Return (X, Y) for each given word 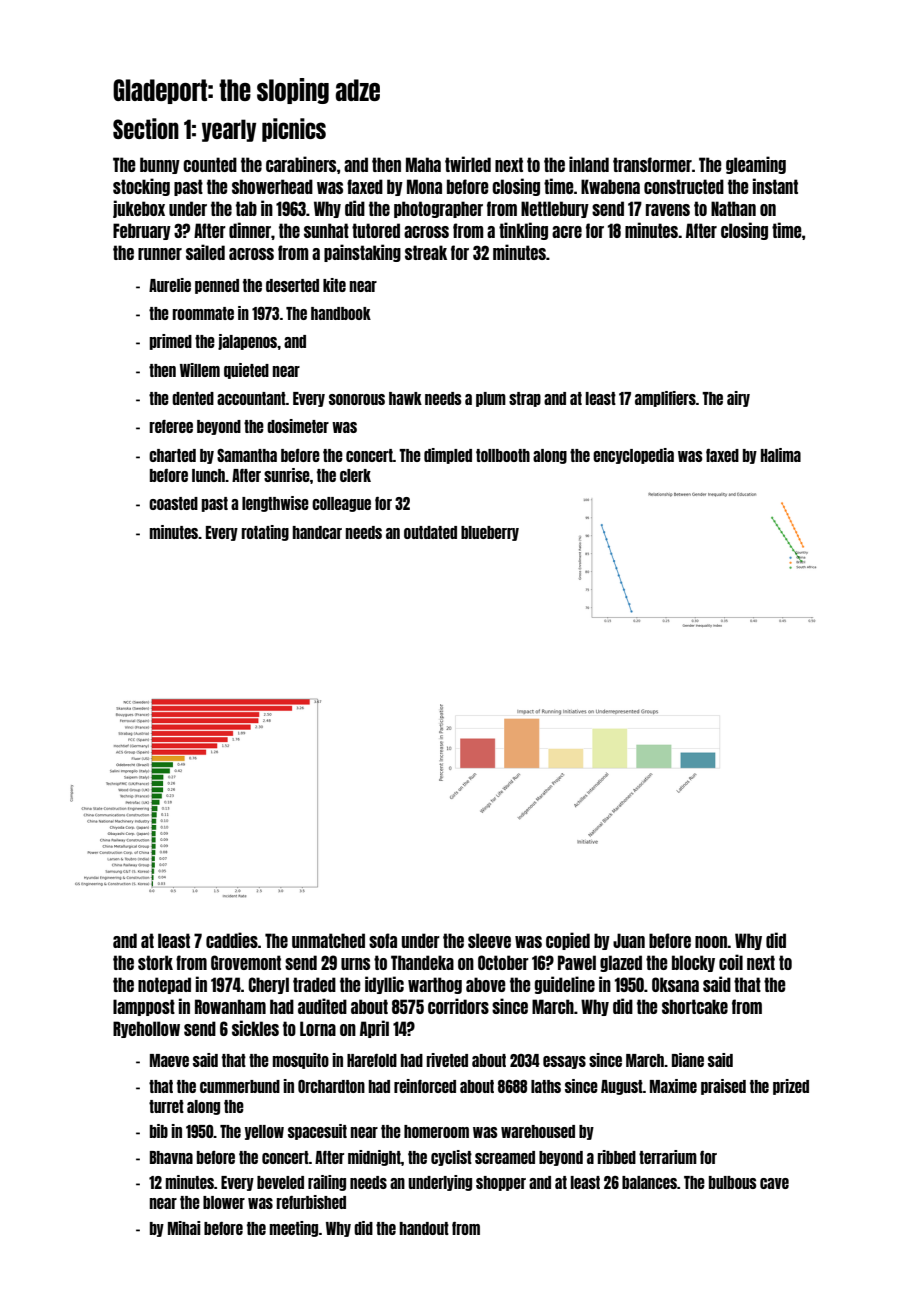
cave (774, 1183)
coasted (173, 503)
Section (146, 128)
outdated (430, 532)
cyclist (451, 1158)
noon (711, 942)
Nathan (733, 208)
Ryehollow (146, 1029)
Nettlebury (555, 209)
